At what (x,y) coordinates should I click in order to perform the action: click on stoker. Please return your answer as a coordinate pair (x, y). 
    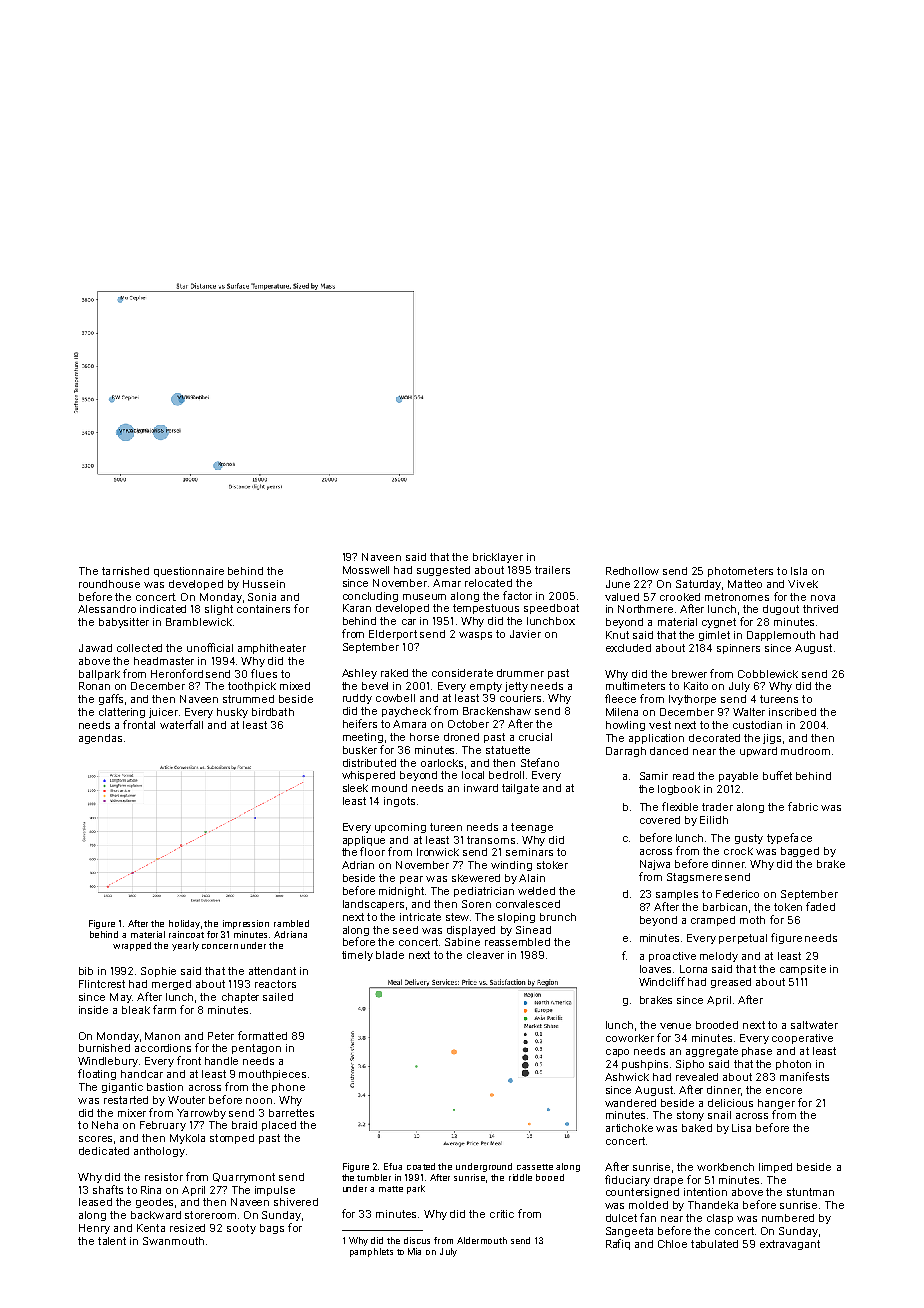
    Looking at the image, I should click on (552, 865).
